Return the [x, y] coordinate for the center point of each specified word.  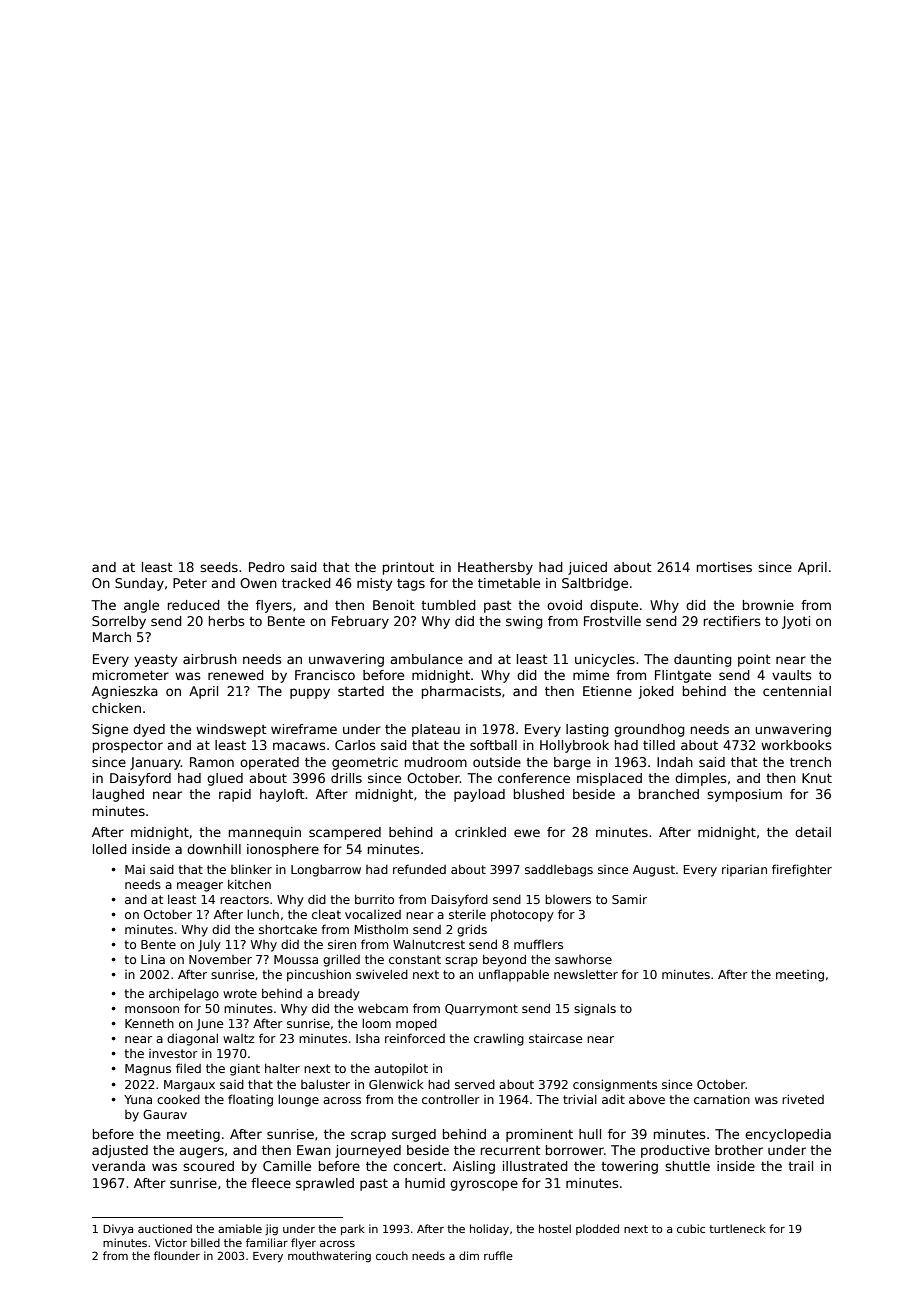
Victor [171, 1242]
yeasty [155, 661]
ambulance [427, 659]
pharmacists [461, 692]
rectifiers [732, 621]
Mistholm [381, 929]
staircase [555, 1038]
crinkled [480, 832]
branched [669, 794]
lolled [110, 849]
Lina [153, 959]
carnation [722, 1099]
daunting [703, 660]
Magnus [148, 1070]
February [360, 622]
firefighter [802, 870]
